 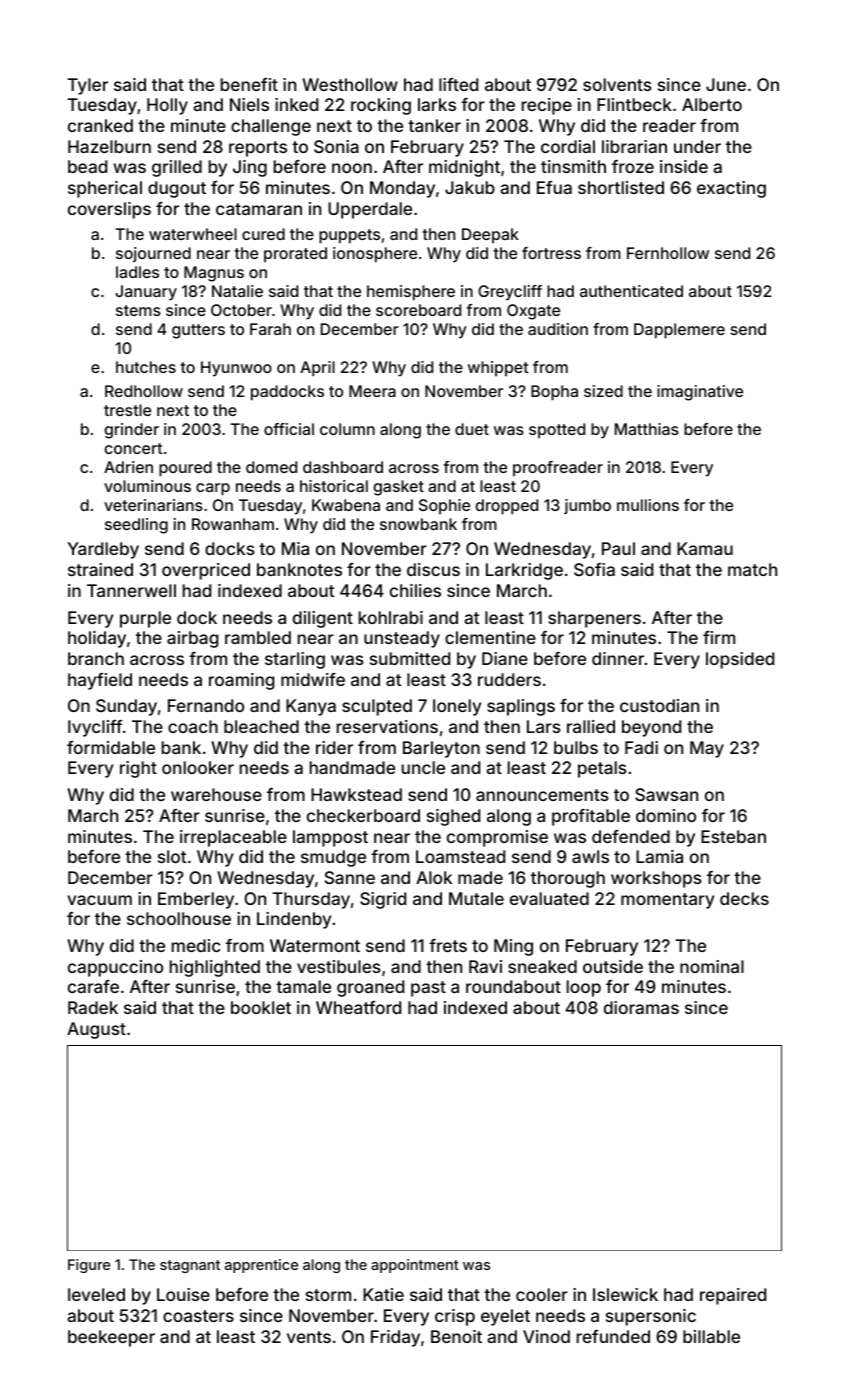 What do you see at coordinates (457, 707) in the screenshot?
I see `lonely` at bounding box center [457, 707].
